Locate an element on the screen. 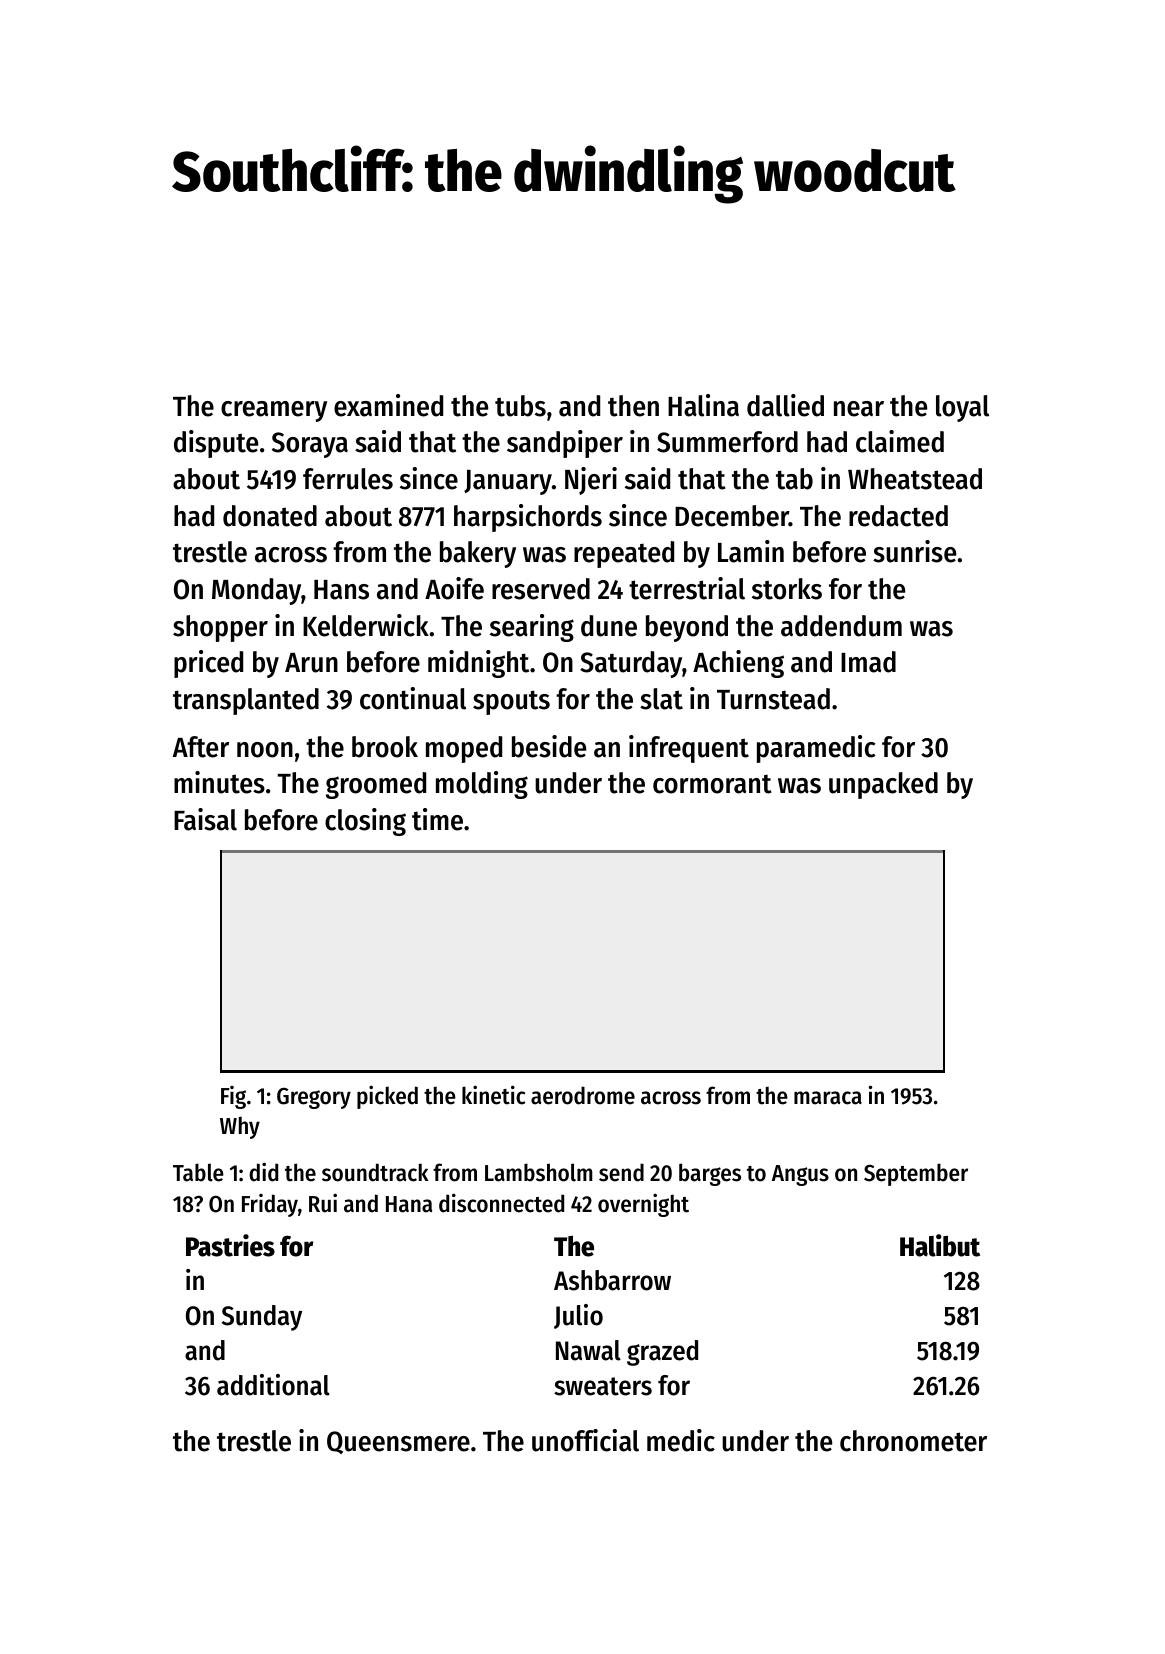 The height and width of the screenshot is (1654, 1165). minutes is located at coordinates (219, 782).
